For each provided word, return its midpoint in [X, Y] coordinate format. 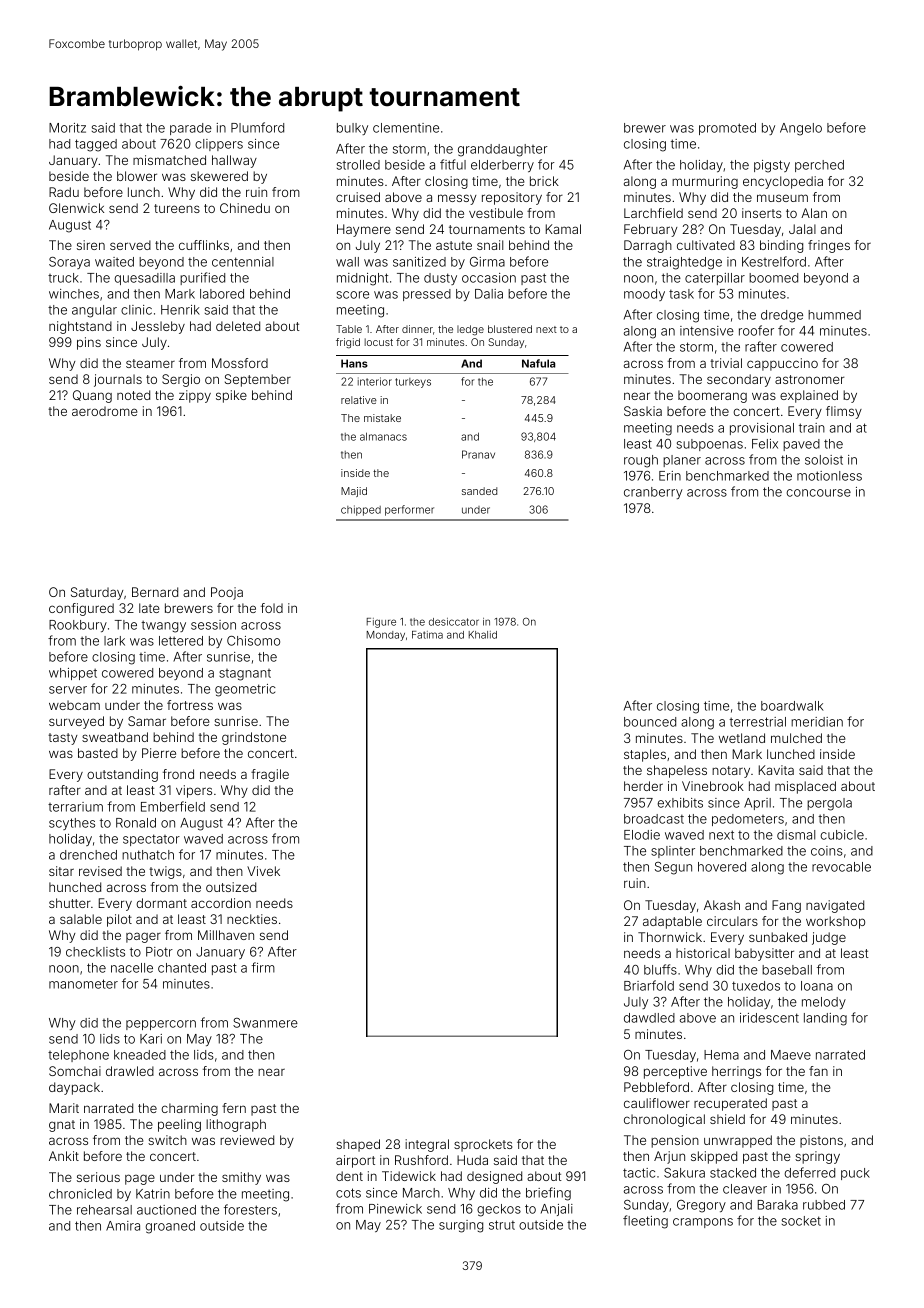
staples [645, 755]
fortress [190, 705]
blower [137, 176]
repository [512, 198]
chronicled [80, 1194]
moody [644, 295]
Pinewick [395, 1209]
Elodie [642, 835]
